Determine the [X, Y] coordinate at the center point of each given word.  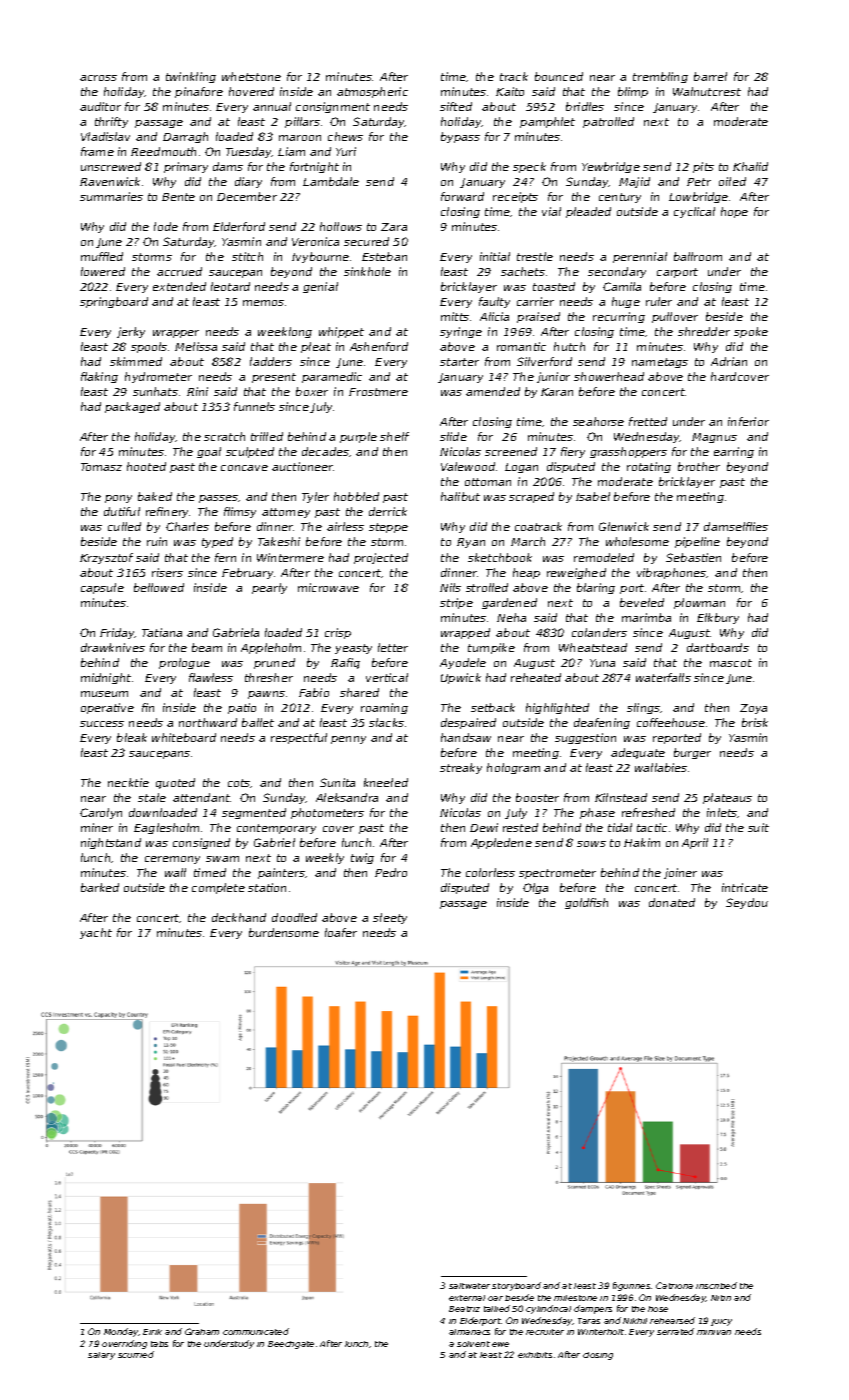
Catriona [674, 1285]
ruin [157, 541]
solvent [473, 1344]
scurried [136, 1354]
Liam [291, 151]
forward [462, 196]
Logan [521, 468]
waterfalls [663, 677]
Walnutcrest [707, 91]
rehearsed [672, 1320]
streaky [461, 768]
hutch [569, 346]
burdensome [284, 932]
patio [242, 708]
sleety [390, 918]
